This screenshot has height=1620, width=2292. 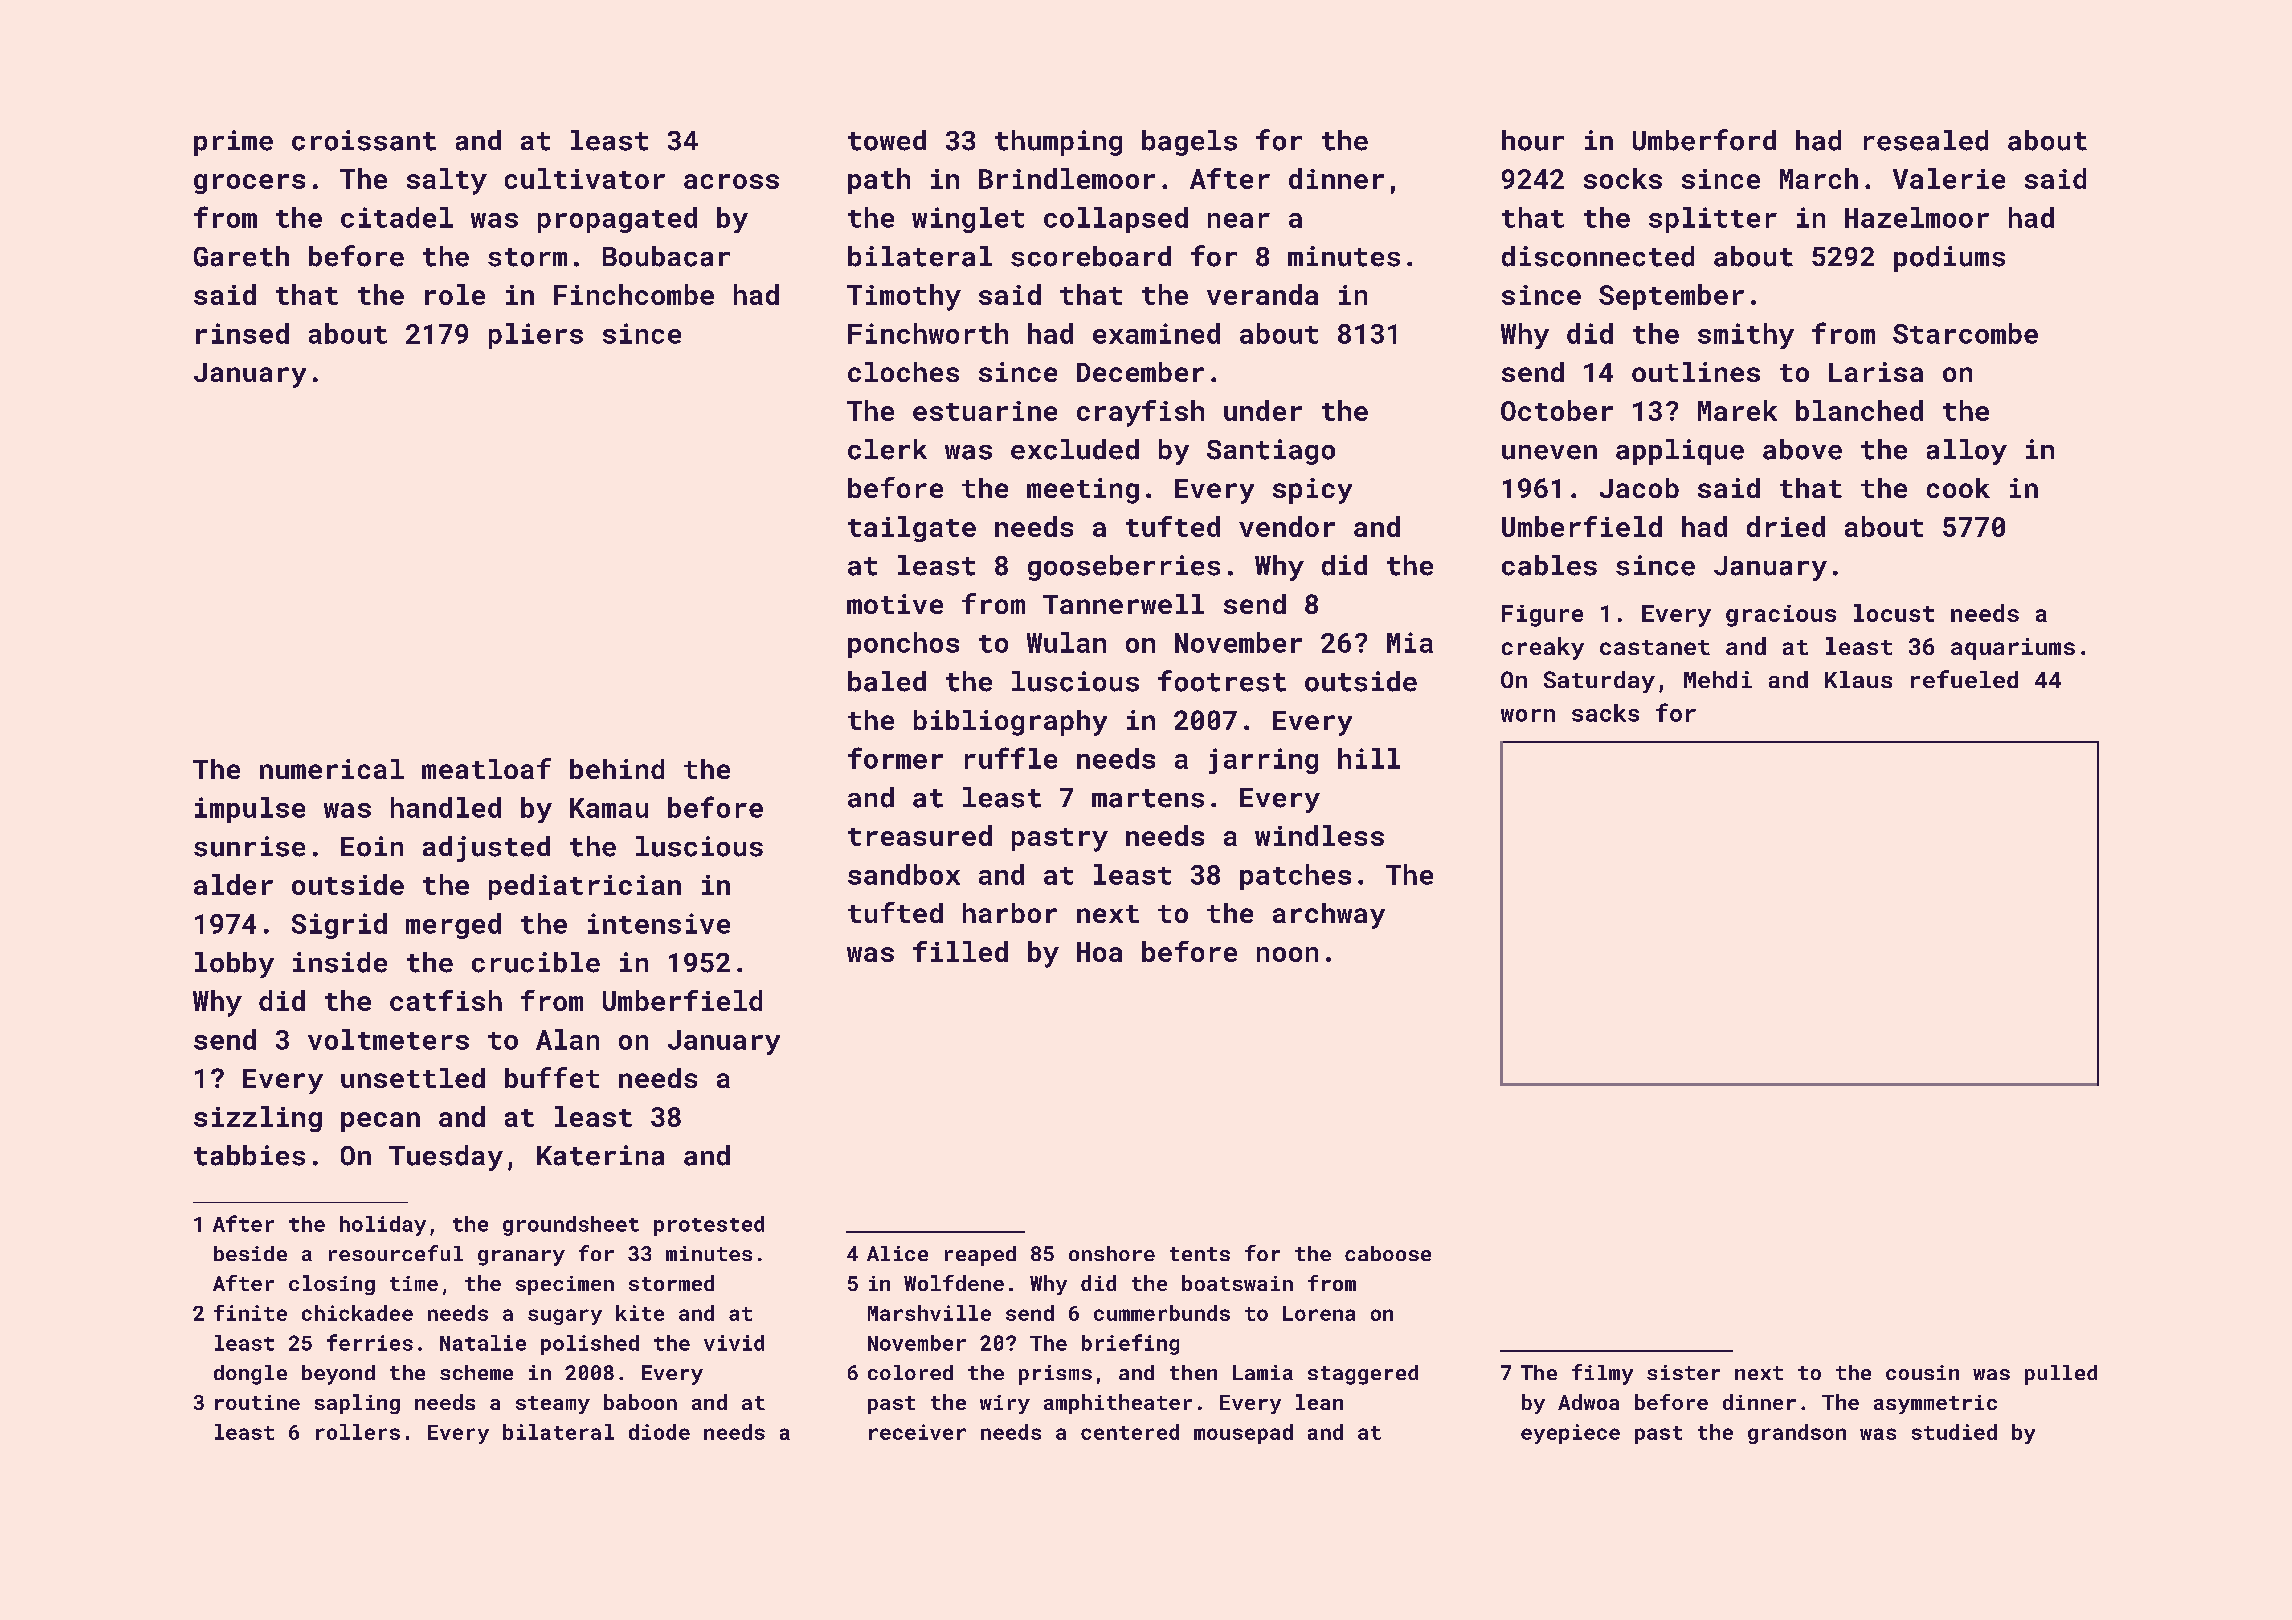 What do you see at coordinates (1533, 140) in the screenshot?
I see `hour` at bounding box center [1533, 140].
